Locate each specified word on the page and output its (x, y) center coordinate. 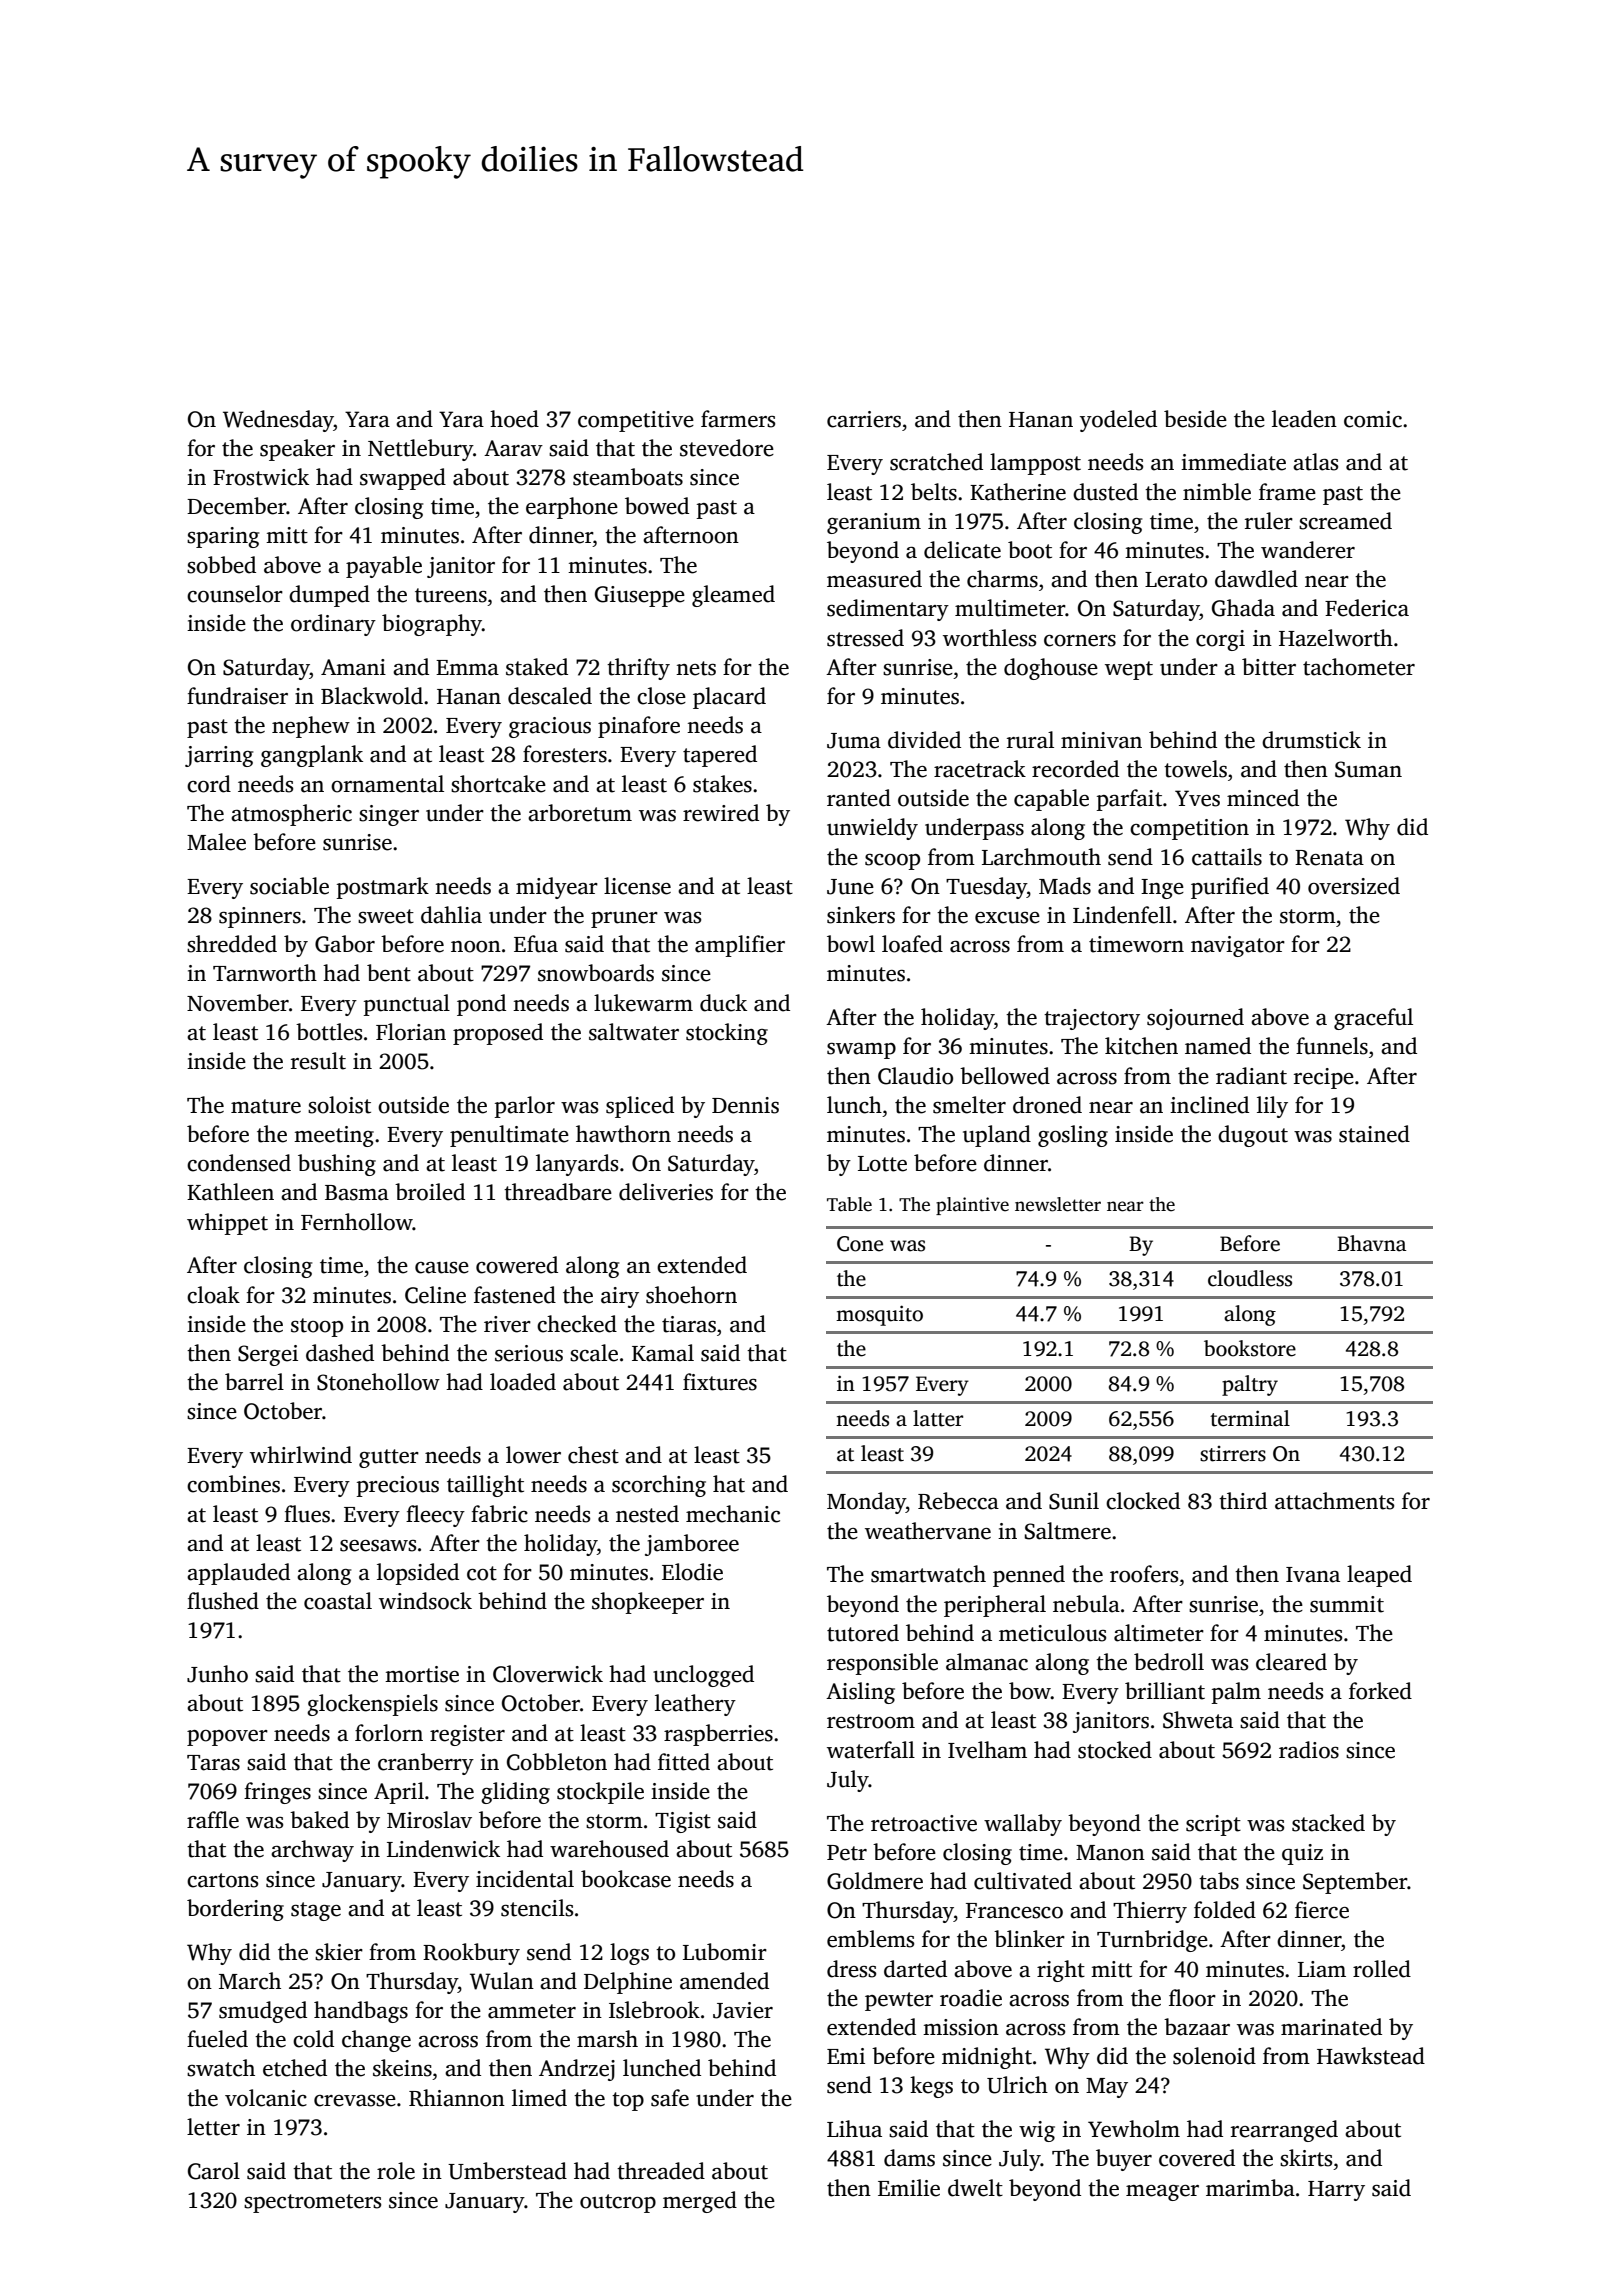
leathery (695, 1705)
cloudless (1250, 1278)
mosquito (879, 1315)
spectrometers (312, 2203)
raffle (213, 1820)
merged (700, 2202)
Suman (1368, 769)
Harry (1336, 2191)
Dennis (745, 1105)
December (236, 506)
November (238, 1003)
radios (1309, 1750)
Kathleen (230, 1192)
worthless (989, 638)
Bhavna (1372, 1243)
